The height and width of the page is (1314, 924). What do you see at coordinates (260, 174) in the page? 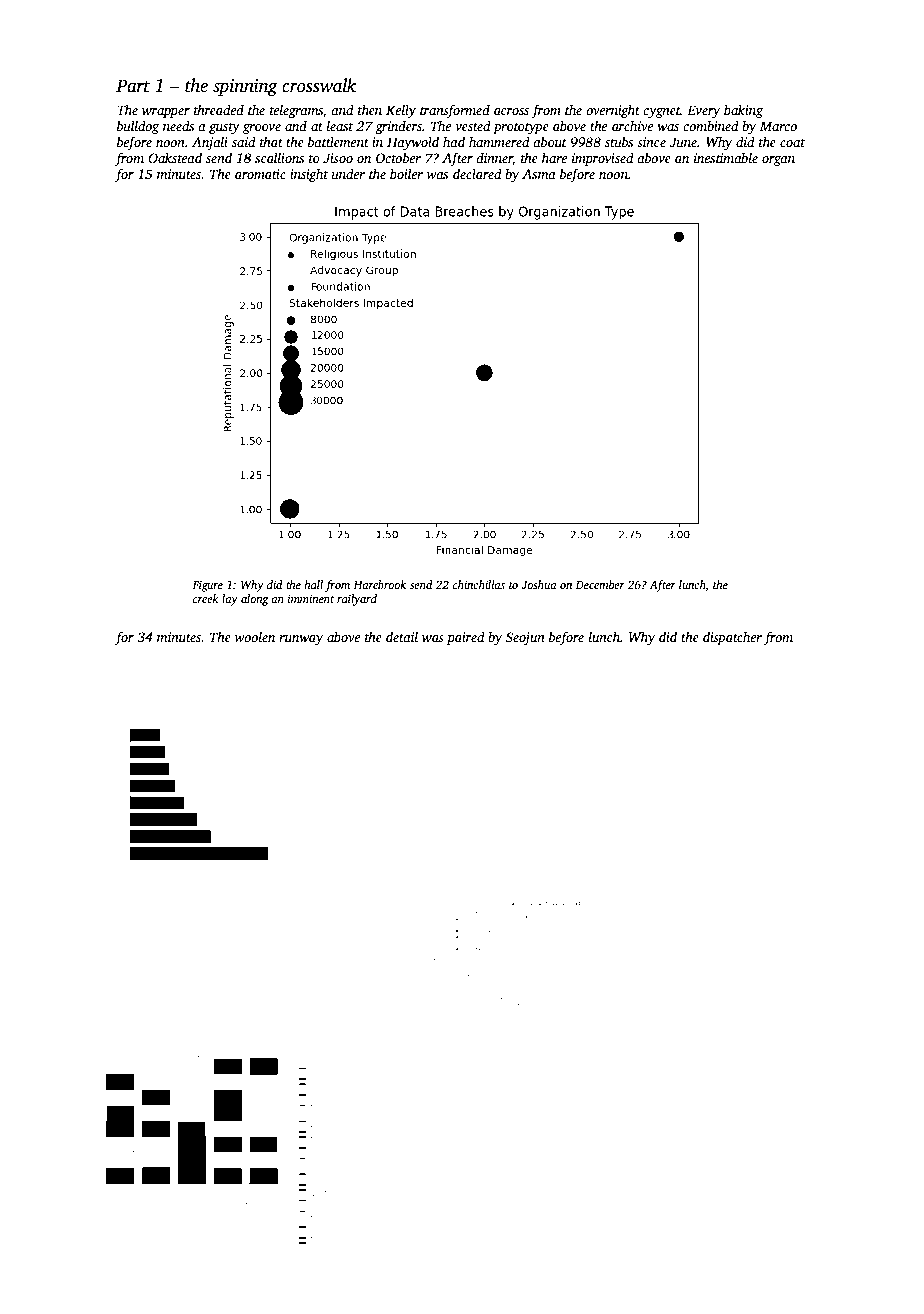
I see `aromatic` at bounding box center [260, 174].
